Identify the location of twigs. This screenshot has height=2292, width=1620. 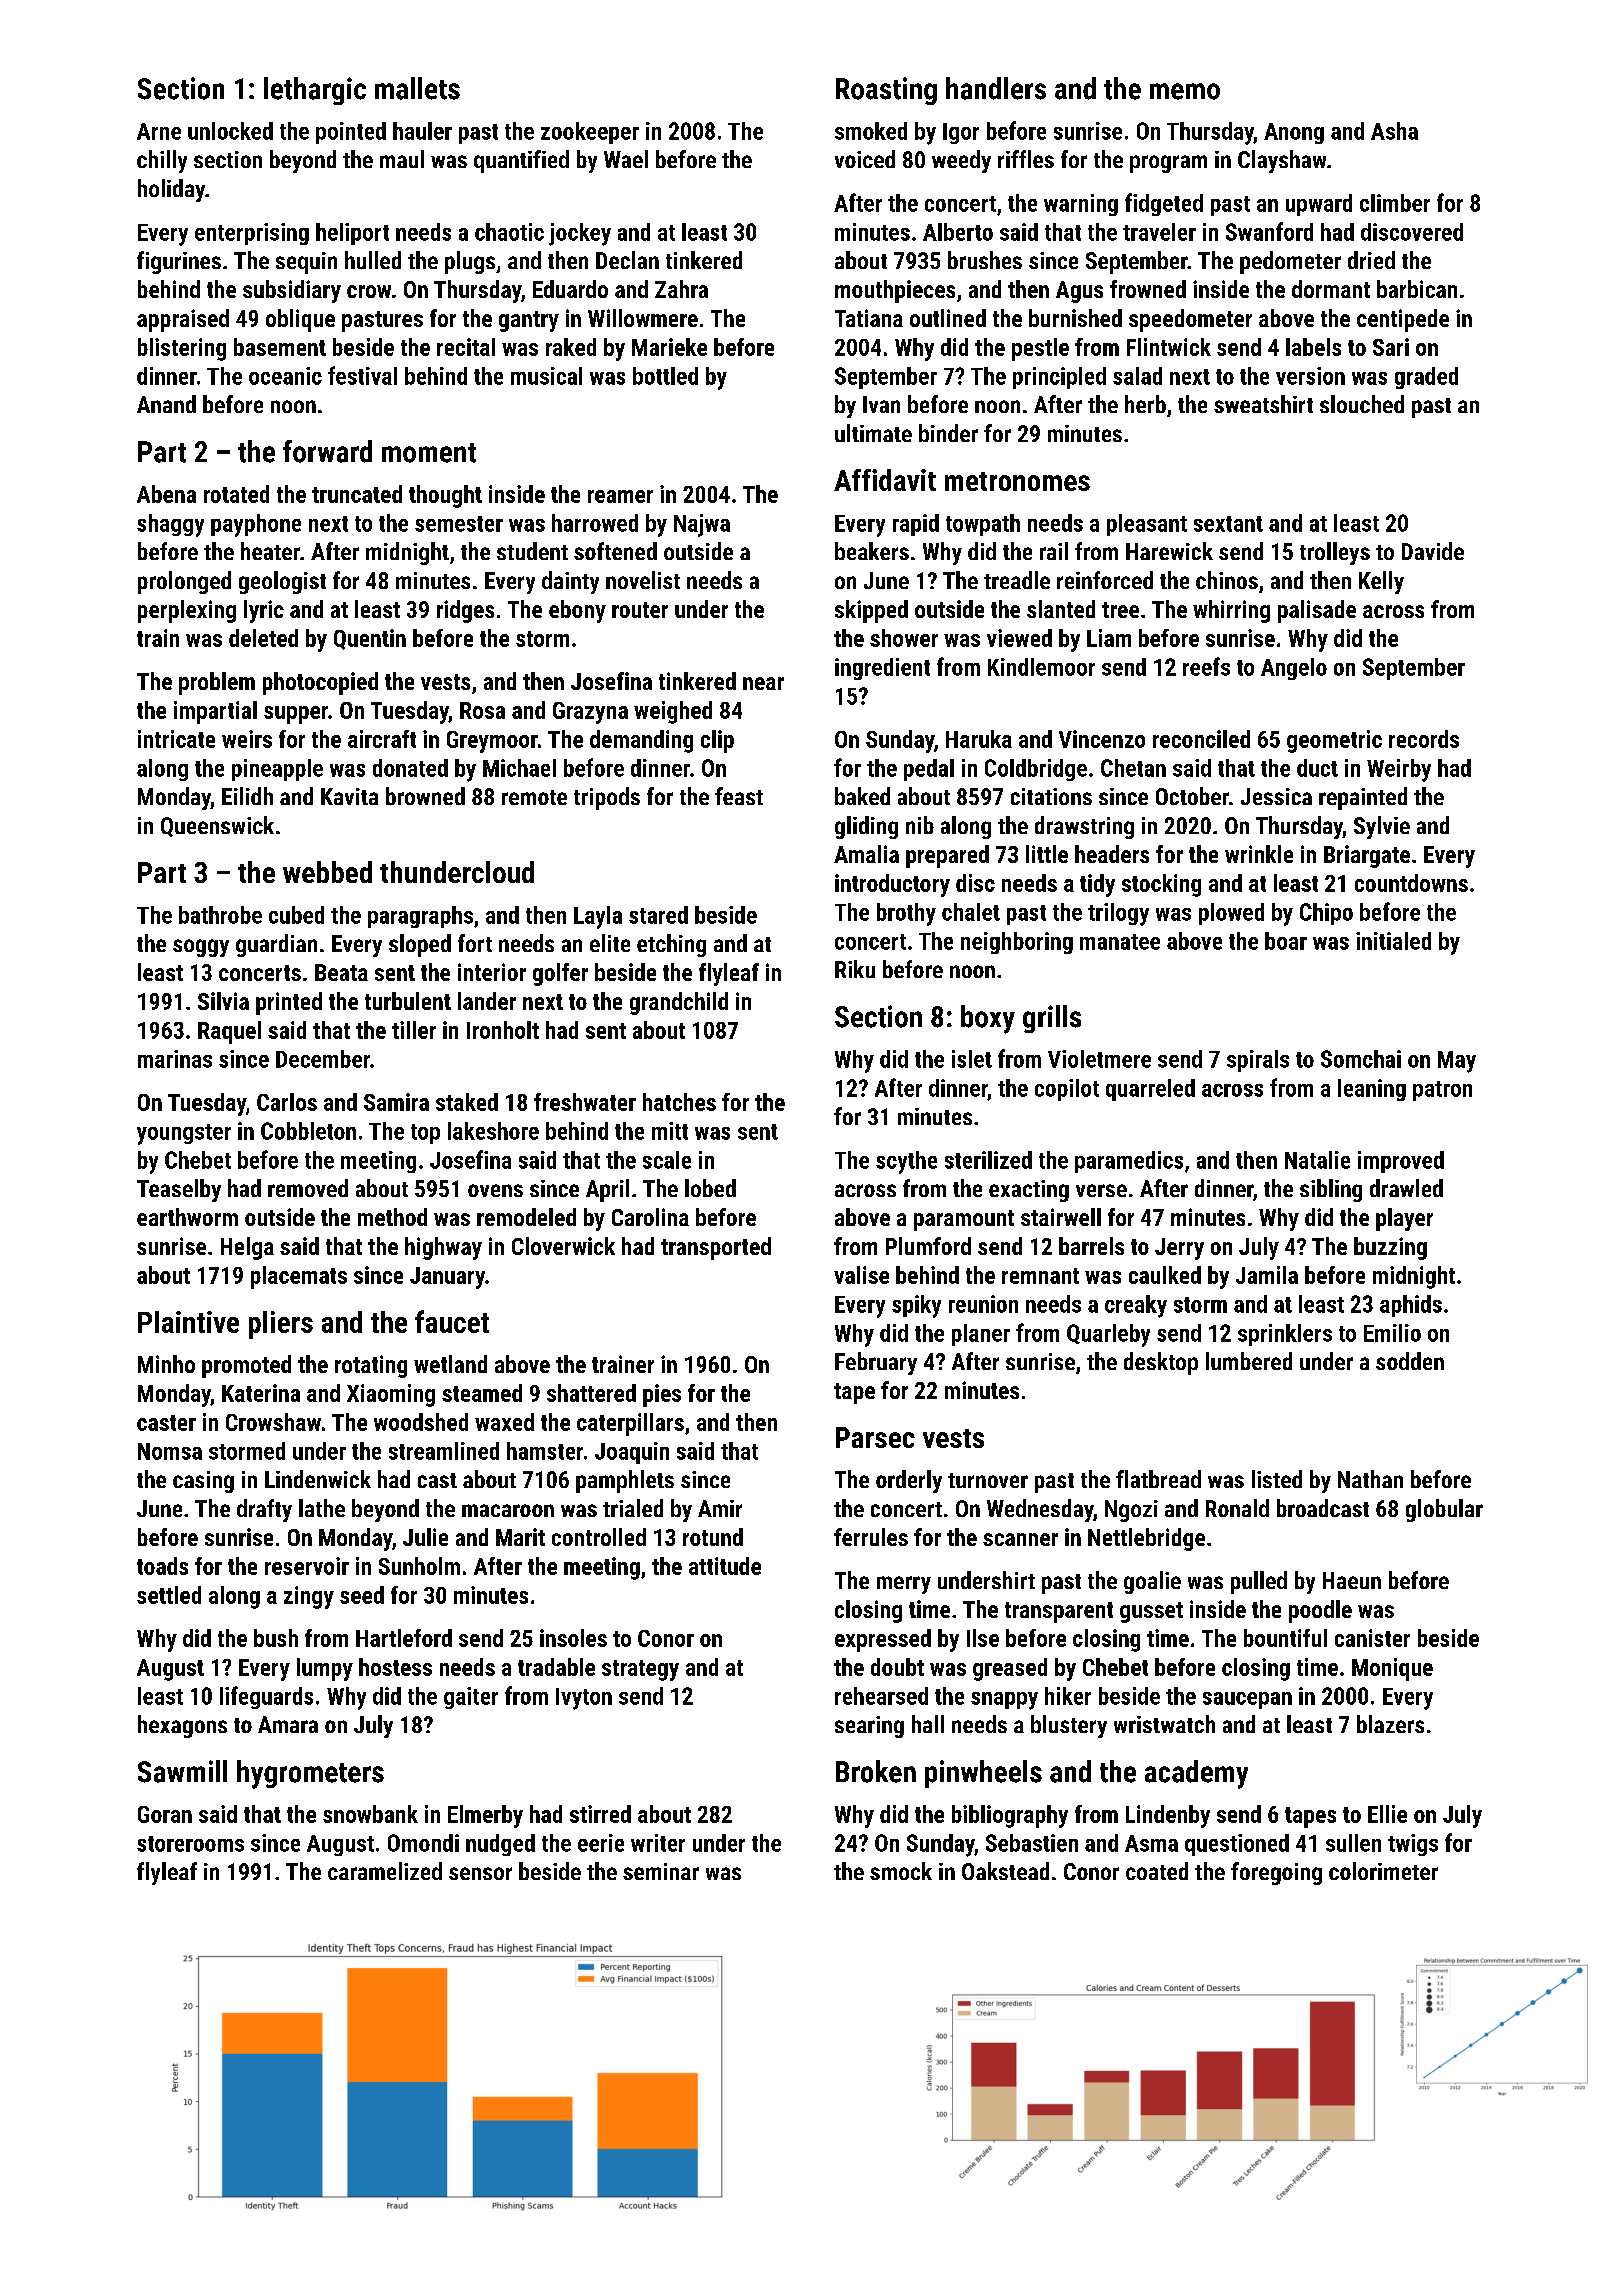
(1413, 1845).
